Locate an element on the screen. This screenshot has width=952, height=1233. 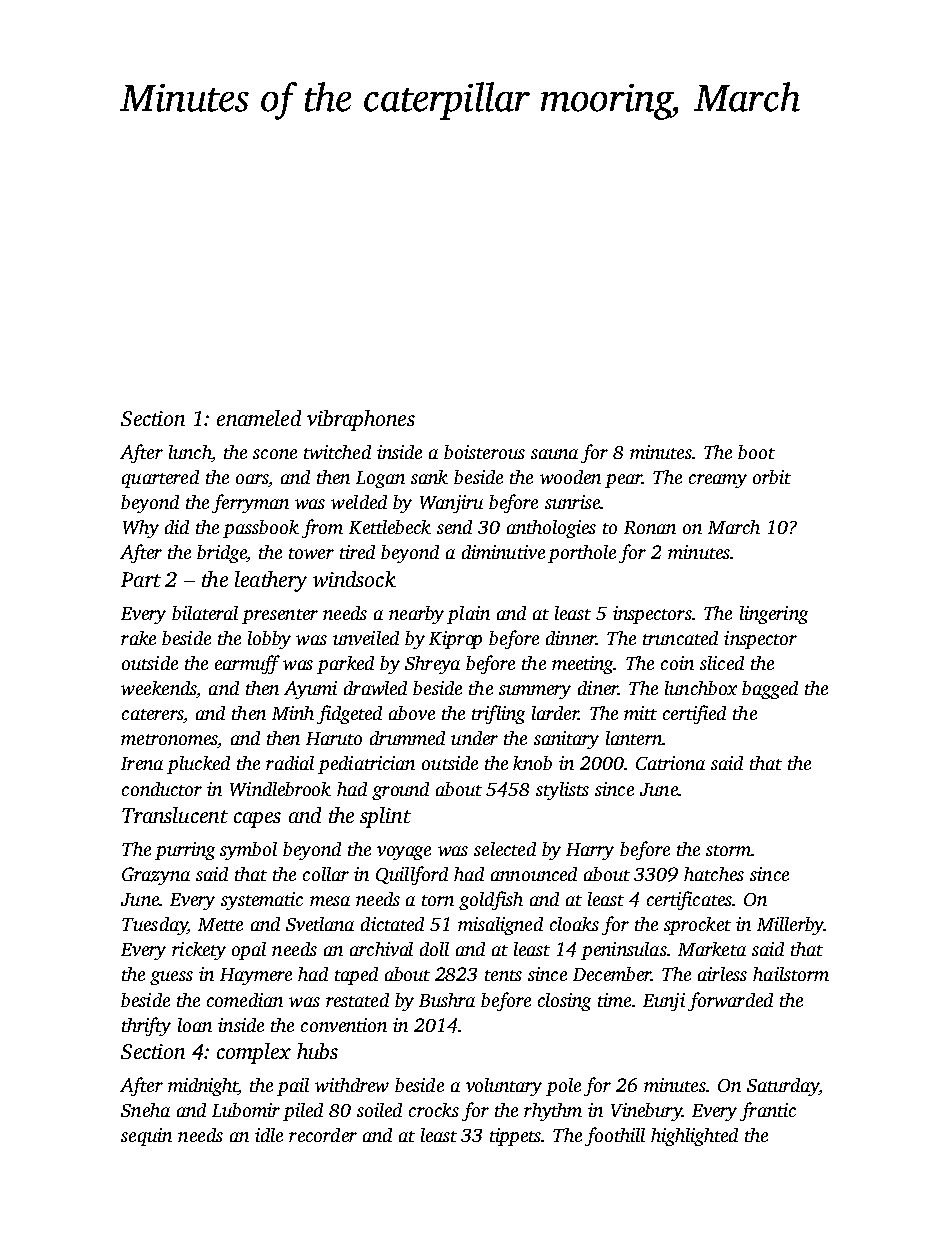
Haymere is located at coordinates (256, 976).
